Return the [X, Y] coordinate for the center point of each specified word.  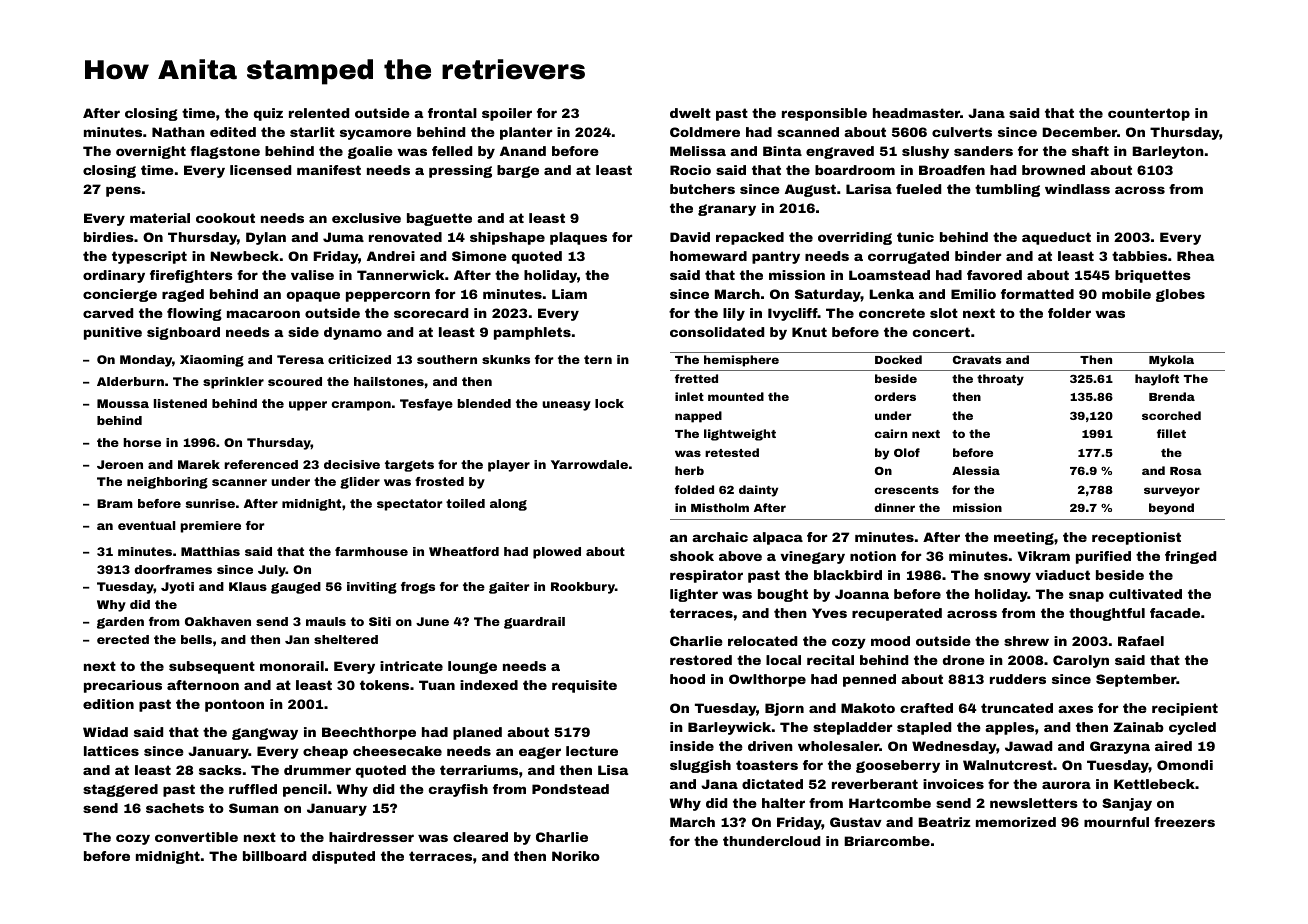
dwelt [690, 113]
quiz [268, 114]
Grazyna [1120, 747]
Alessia [976, 470]
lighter [694, 595]
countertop [1149, 114]
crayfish [458, 790]
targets [409, 466]
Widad [105, 732]
